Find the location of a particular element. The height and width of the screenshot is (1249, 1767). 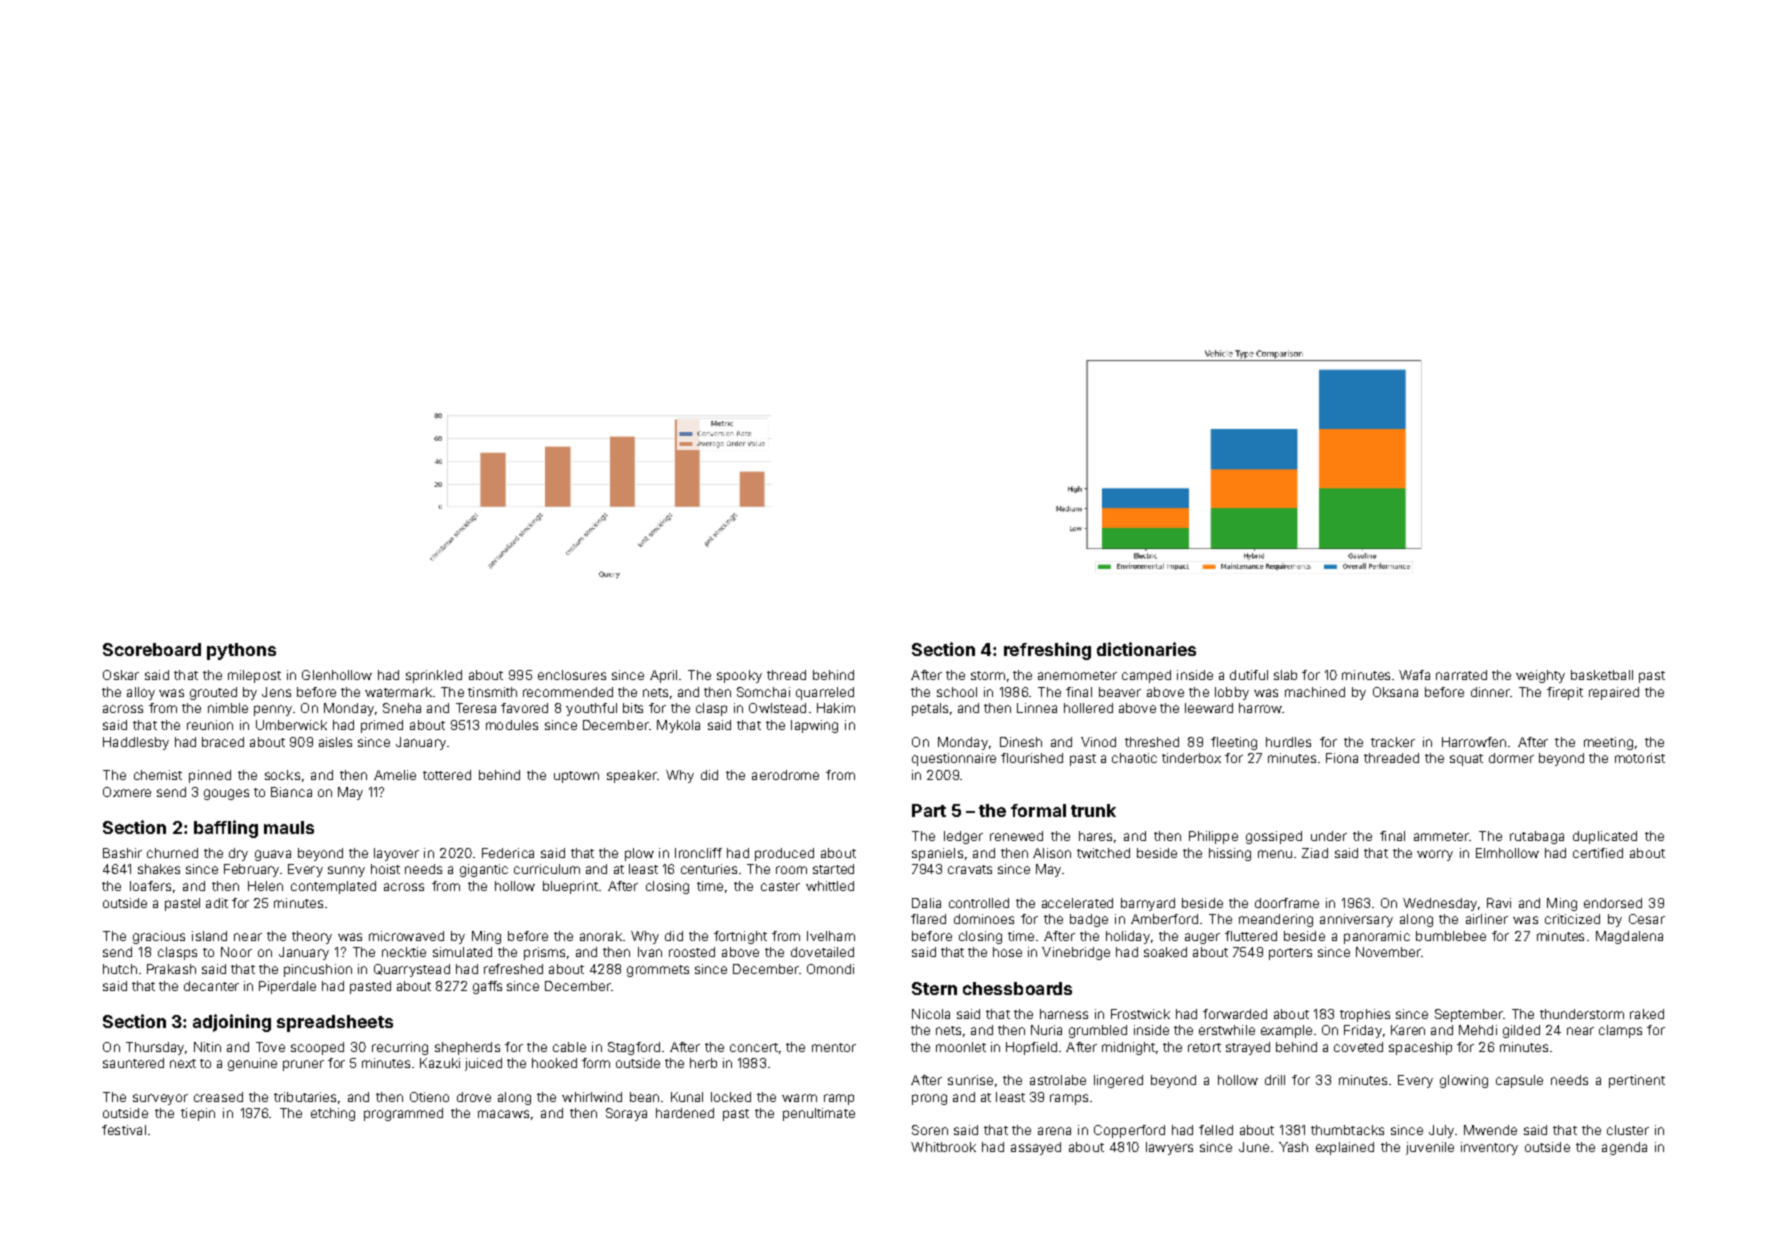

braced is located at coordinates (223, 742).
